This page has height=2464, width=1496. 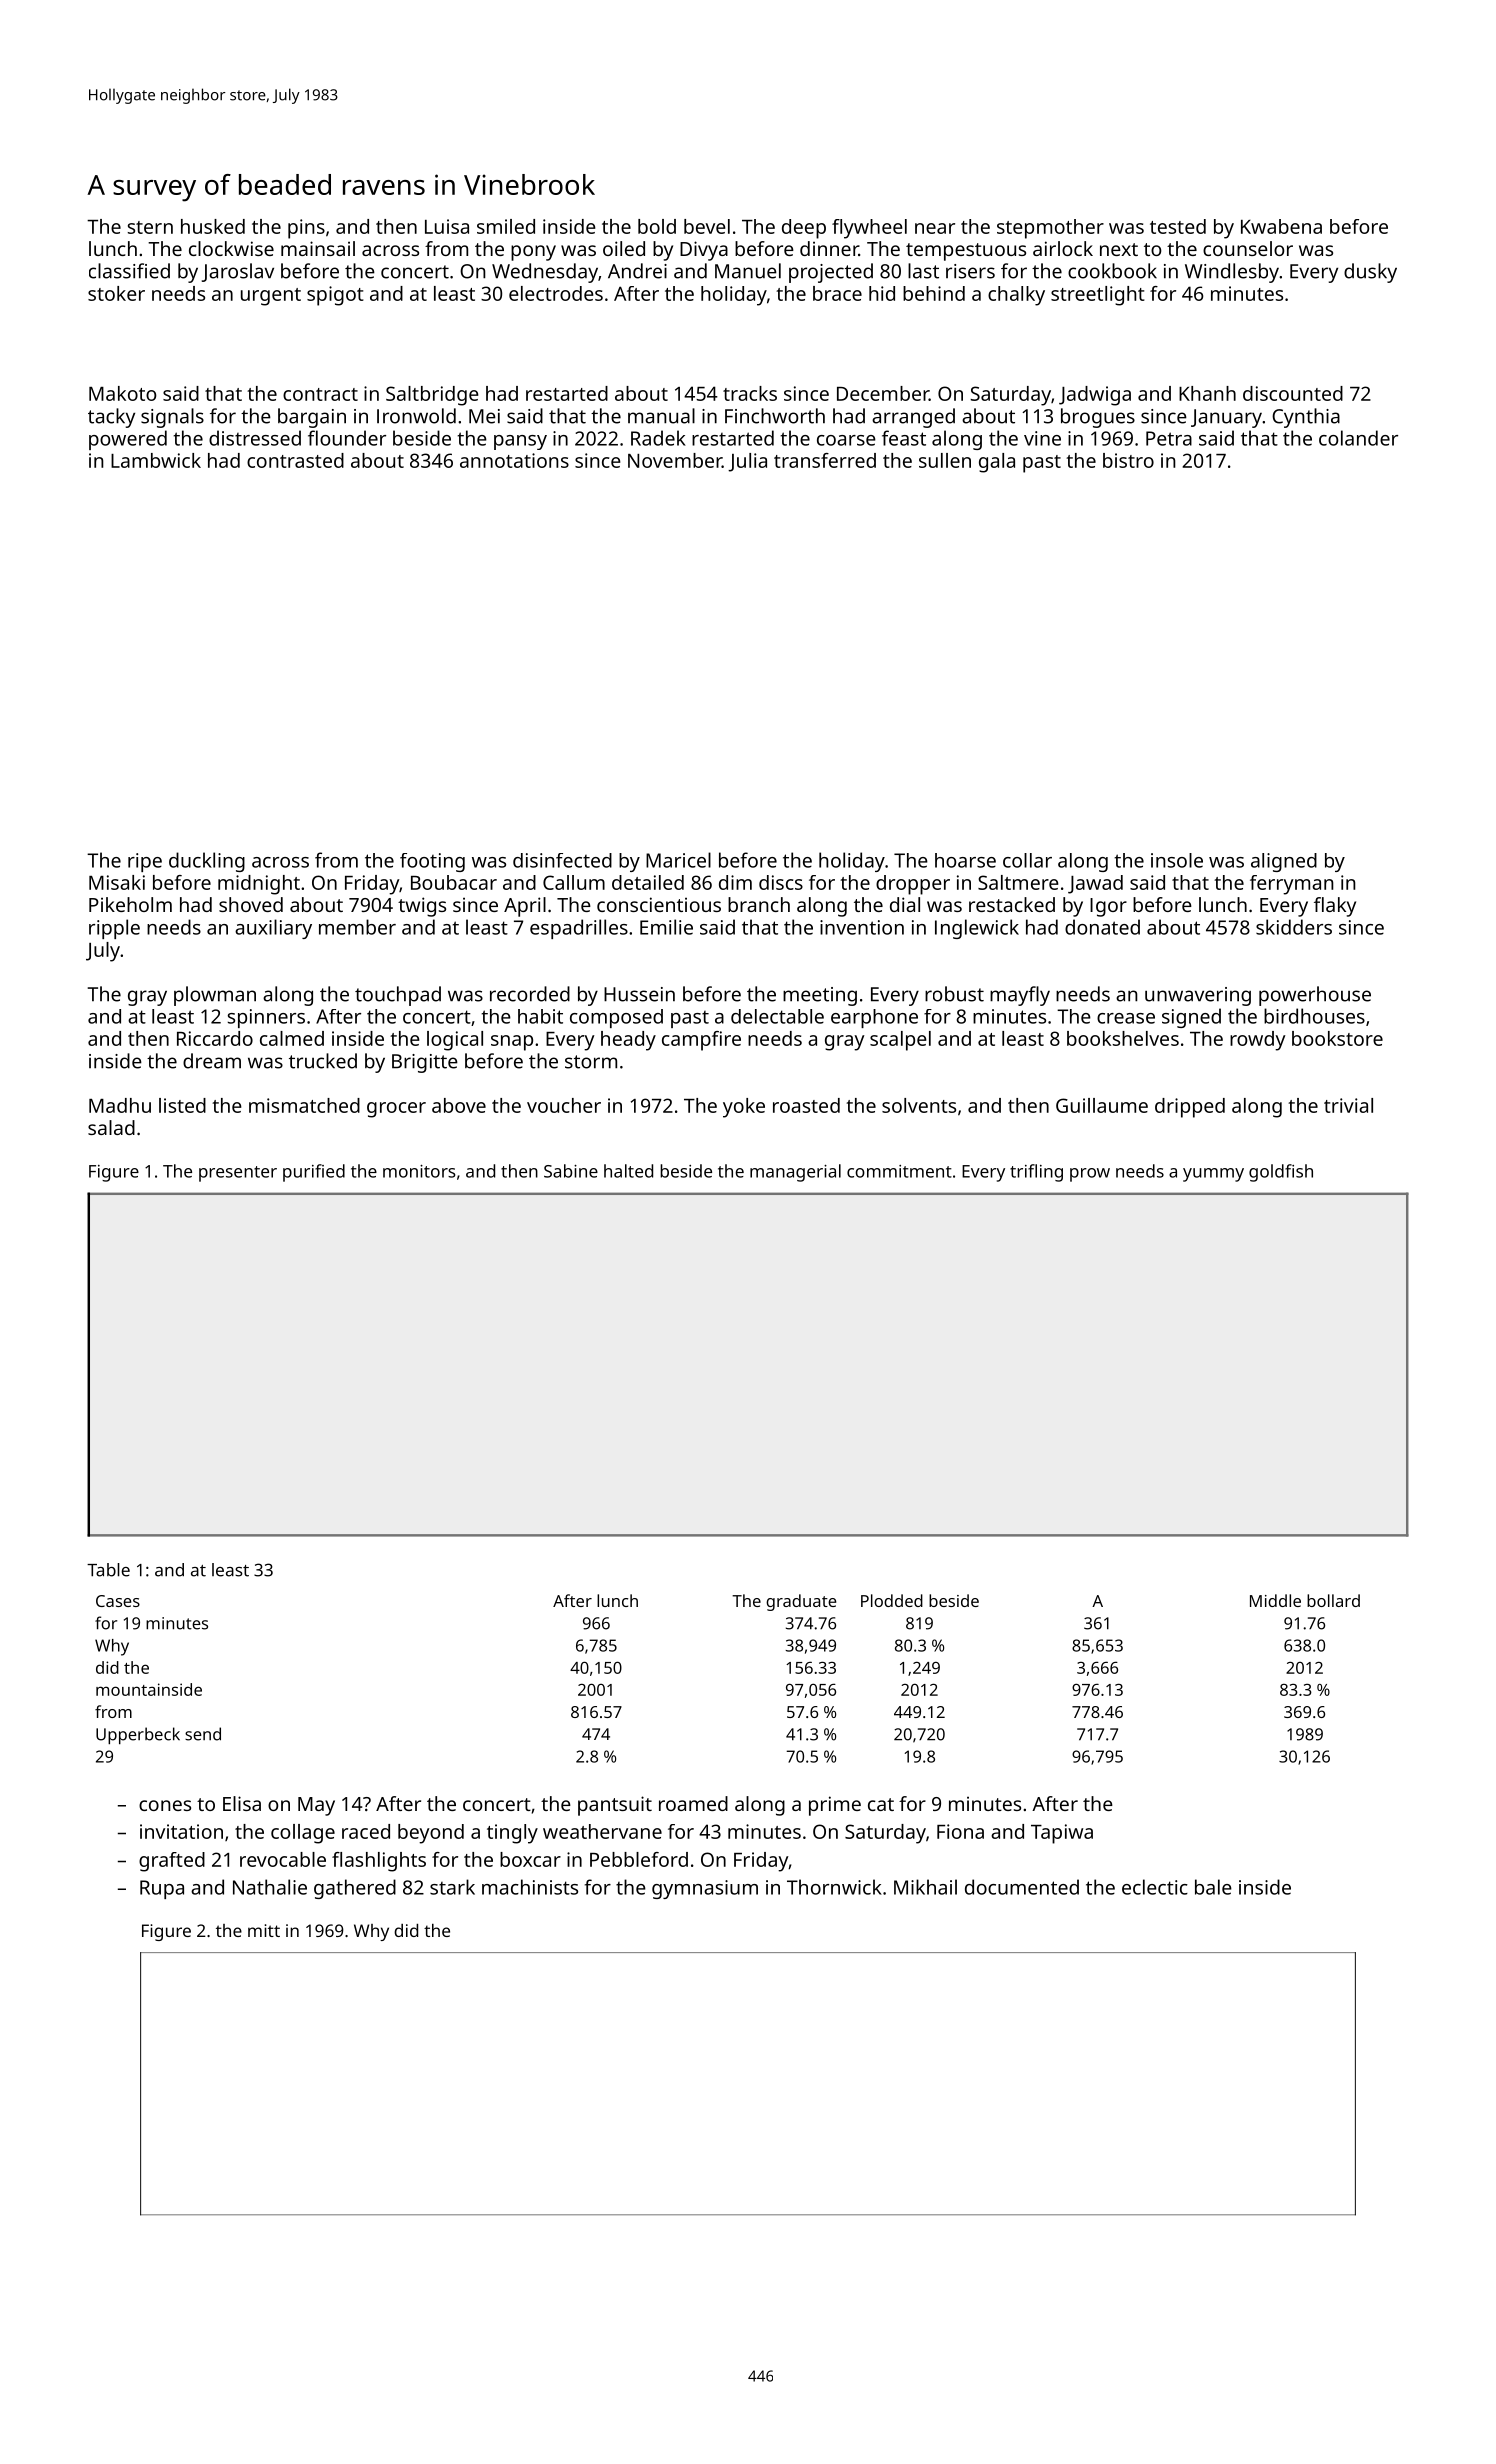 I want to click on presenter, so click(x=238, y=1174).
